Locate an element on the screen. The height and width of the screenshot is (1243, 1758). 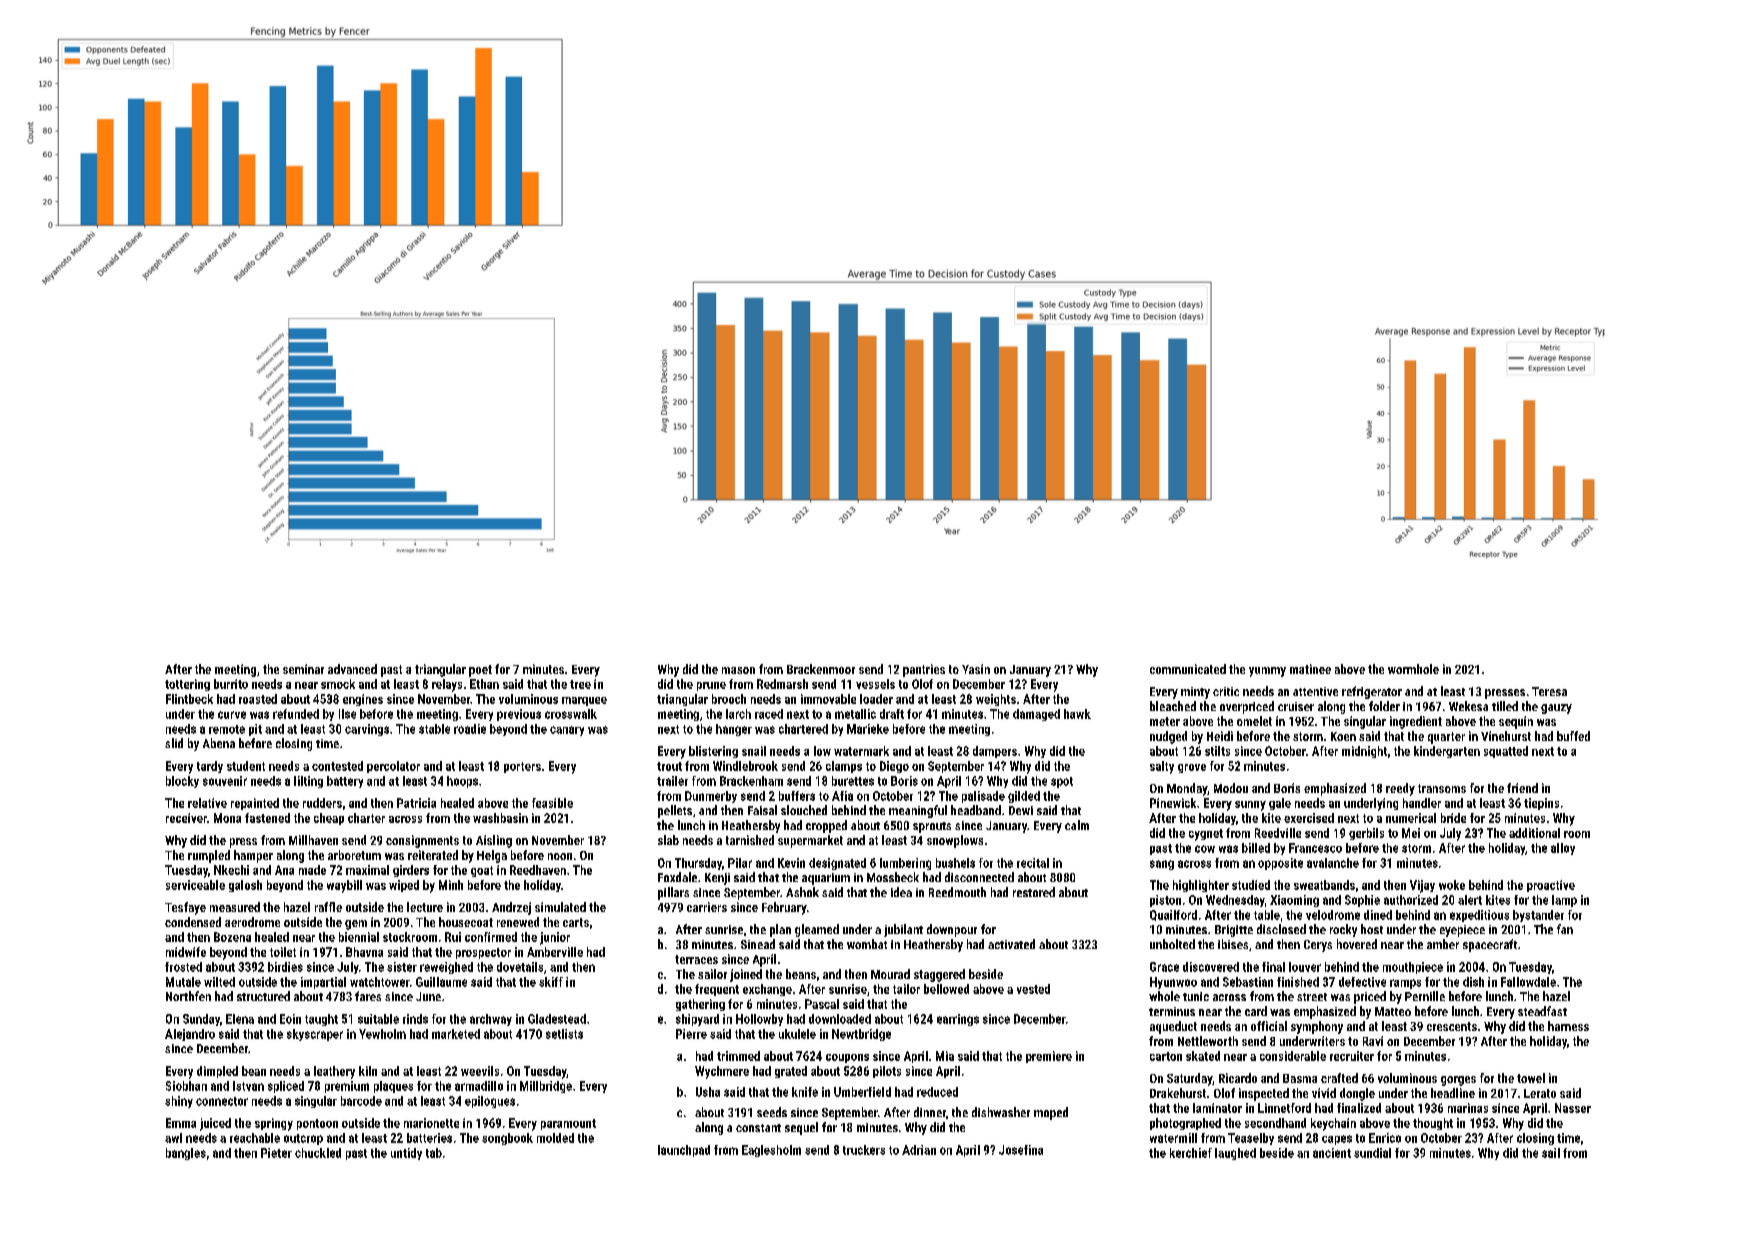
launchpad is located at coordinates (684, 1151).
